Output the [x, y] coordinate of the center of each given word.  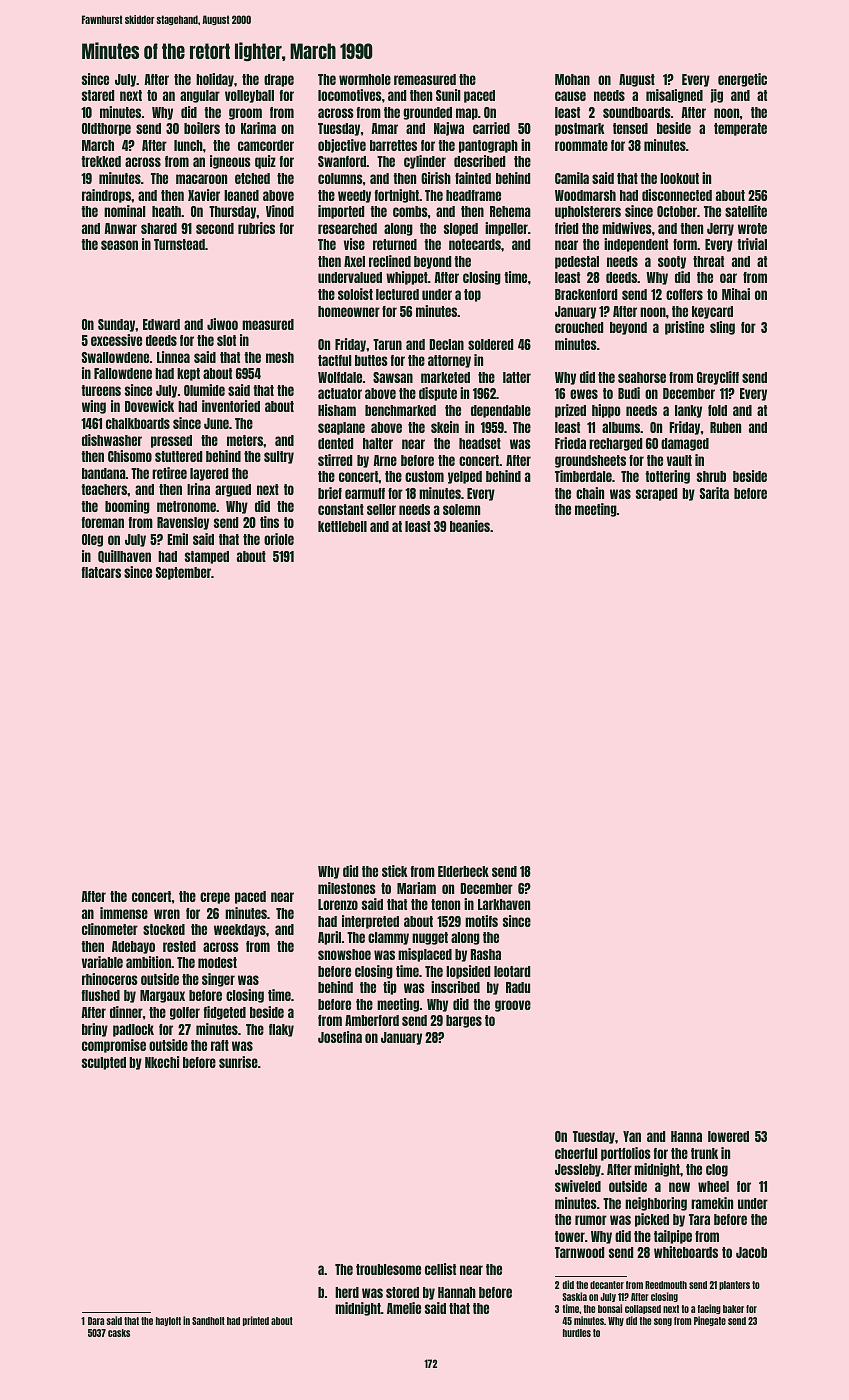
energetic [742, 80]
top [472, 295]
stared [98, 95]
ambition [148, 962]
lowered [728, 1136]
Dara [96, 1321]
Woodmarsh [585, 195]
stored [402, 1292]
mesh [280, 357]
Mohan [572, 79]
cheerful [576, 1153]
